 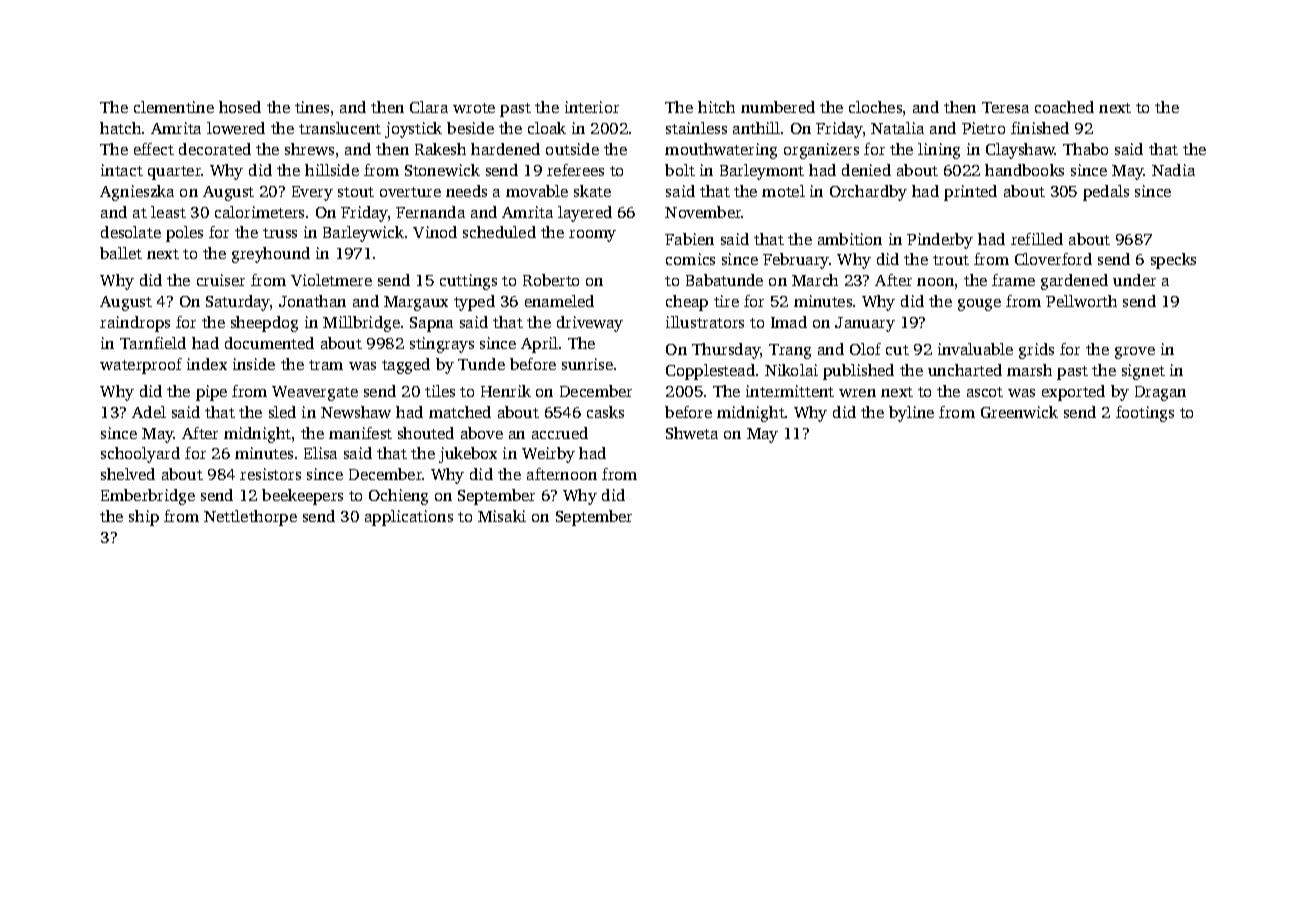 I want to click on illustrators, so click(x=705, y=322).
